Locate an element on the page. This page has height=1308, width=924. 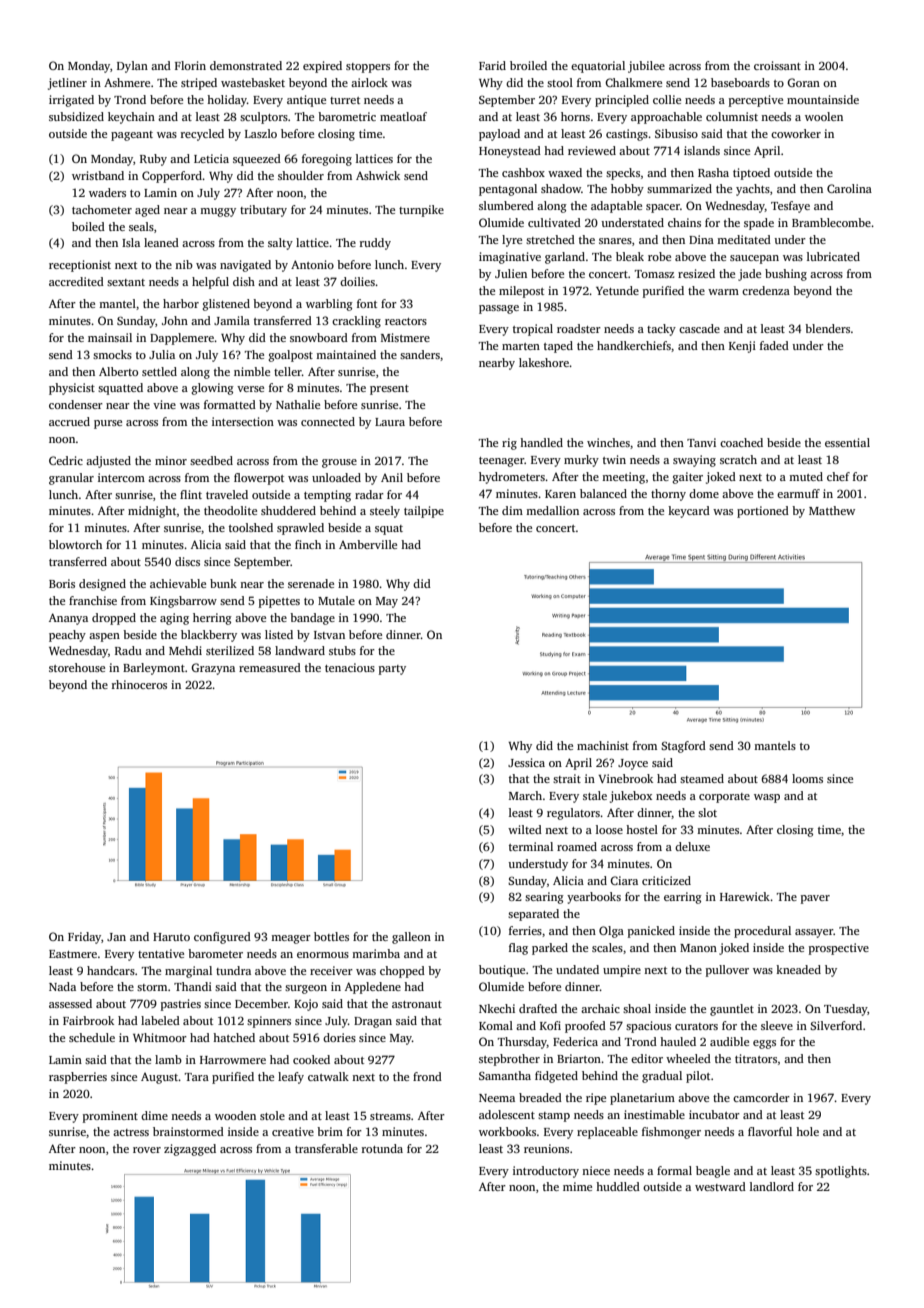
crackling is located at coordinates (356, 322).
